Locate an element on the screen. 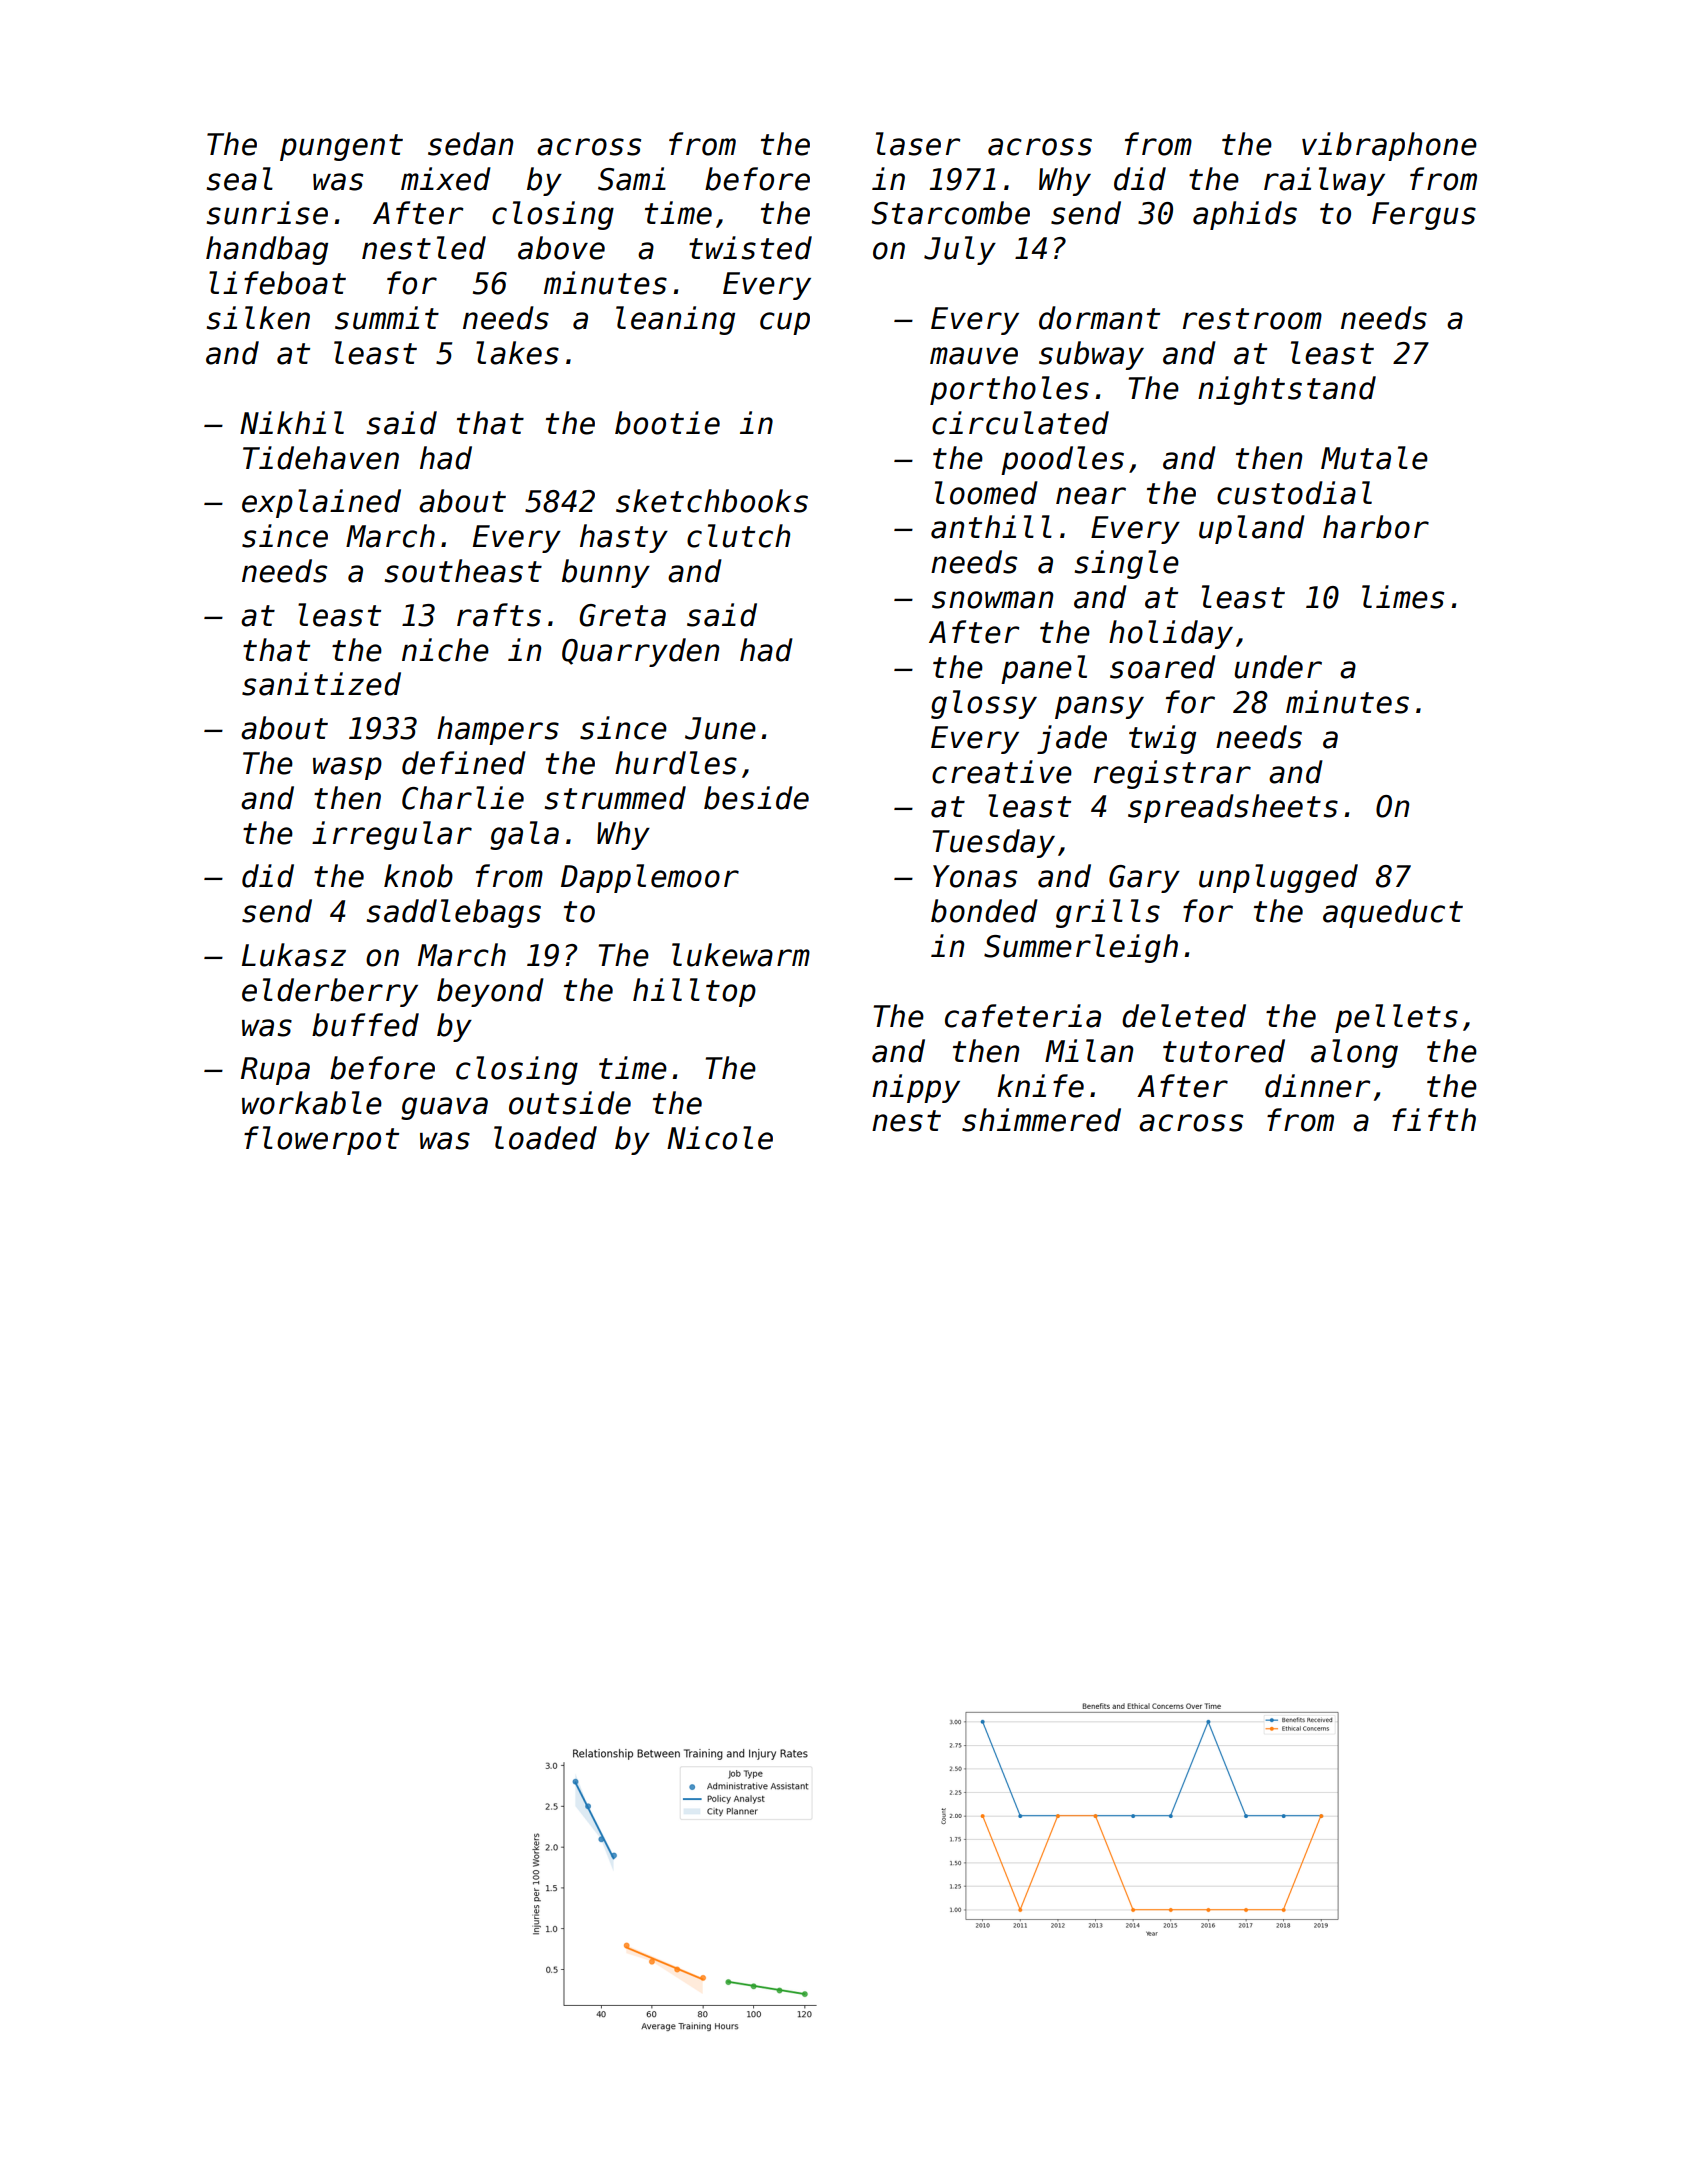  lakes is located at coordinates (517, 353).
